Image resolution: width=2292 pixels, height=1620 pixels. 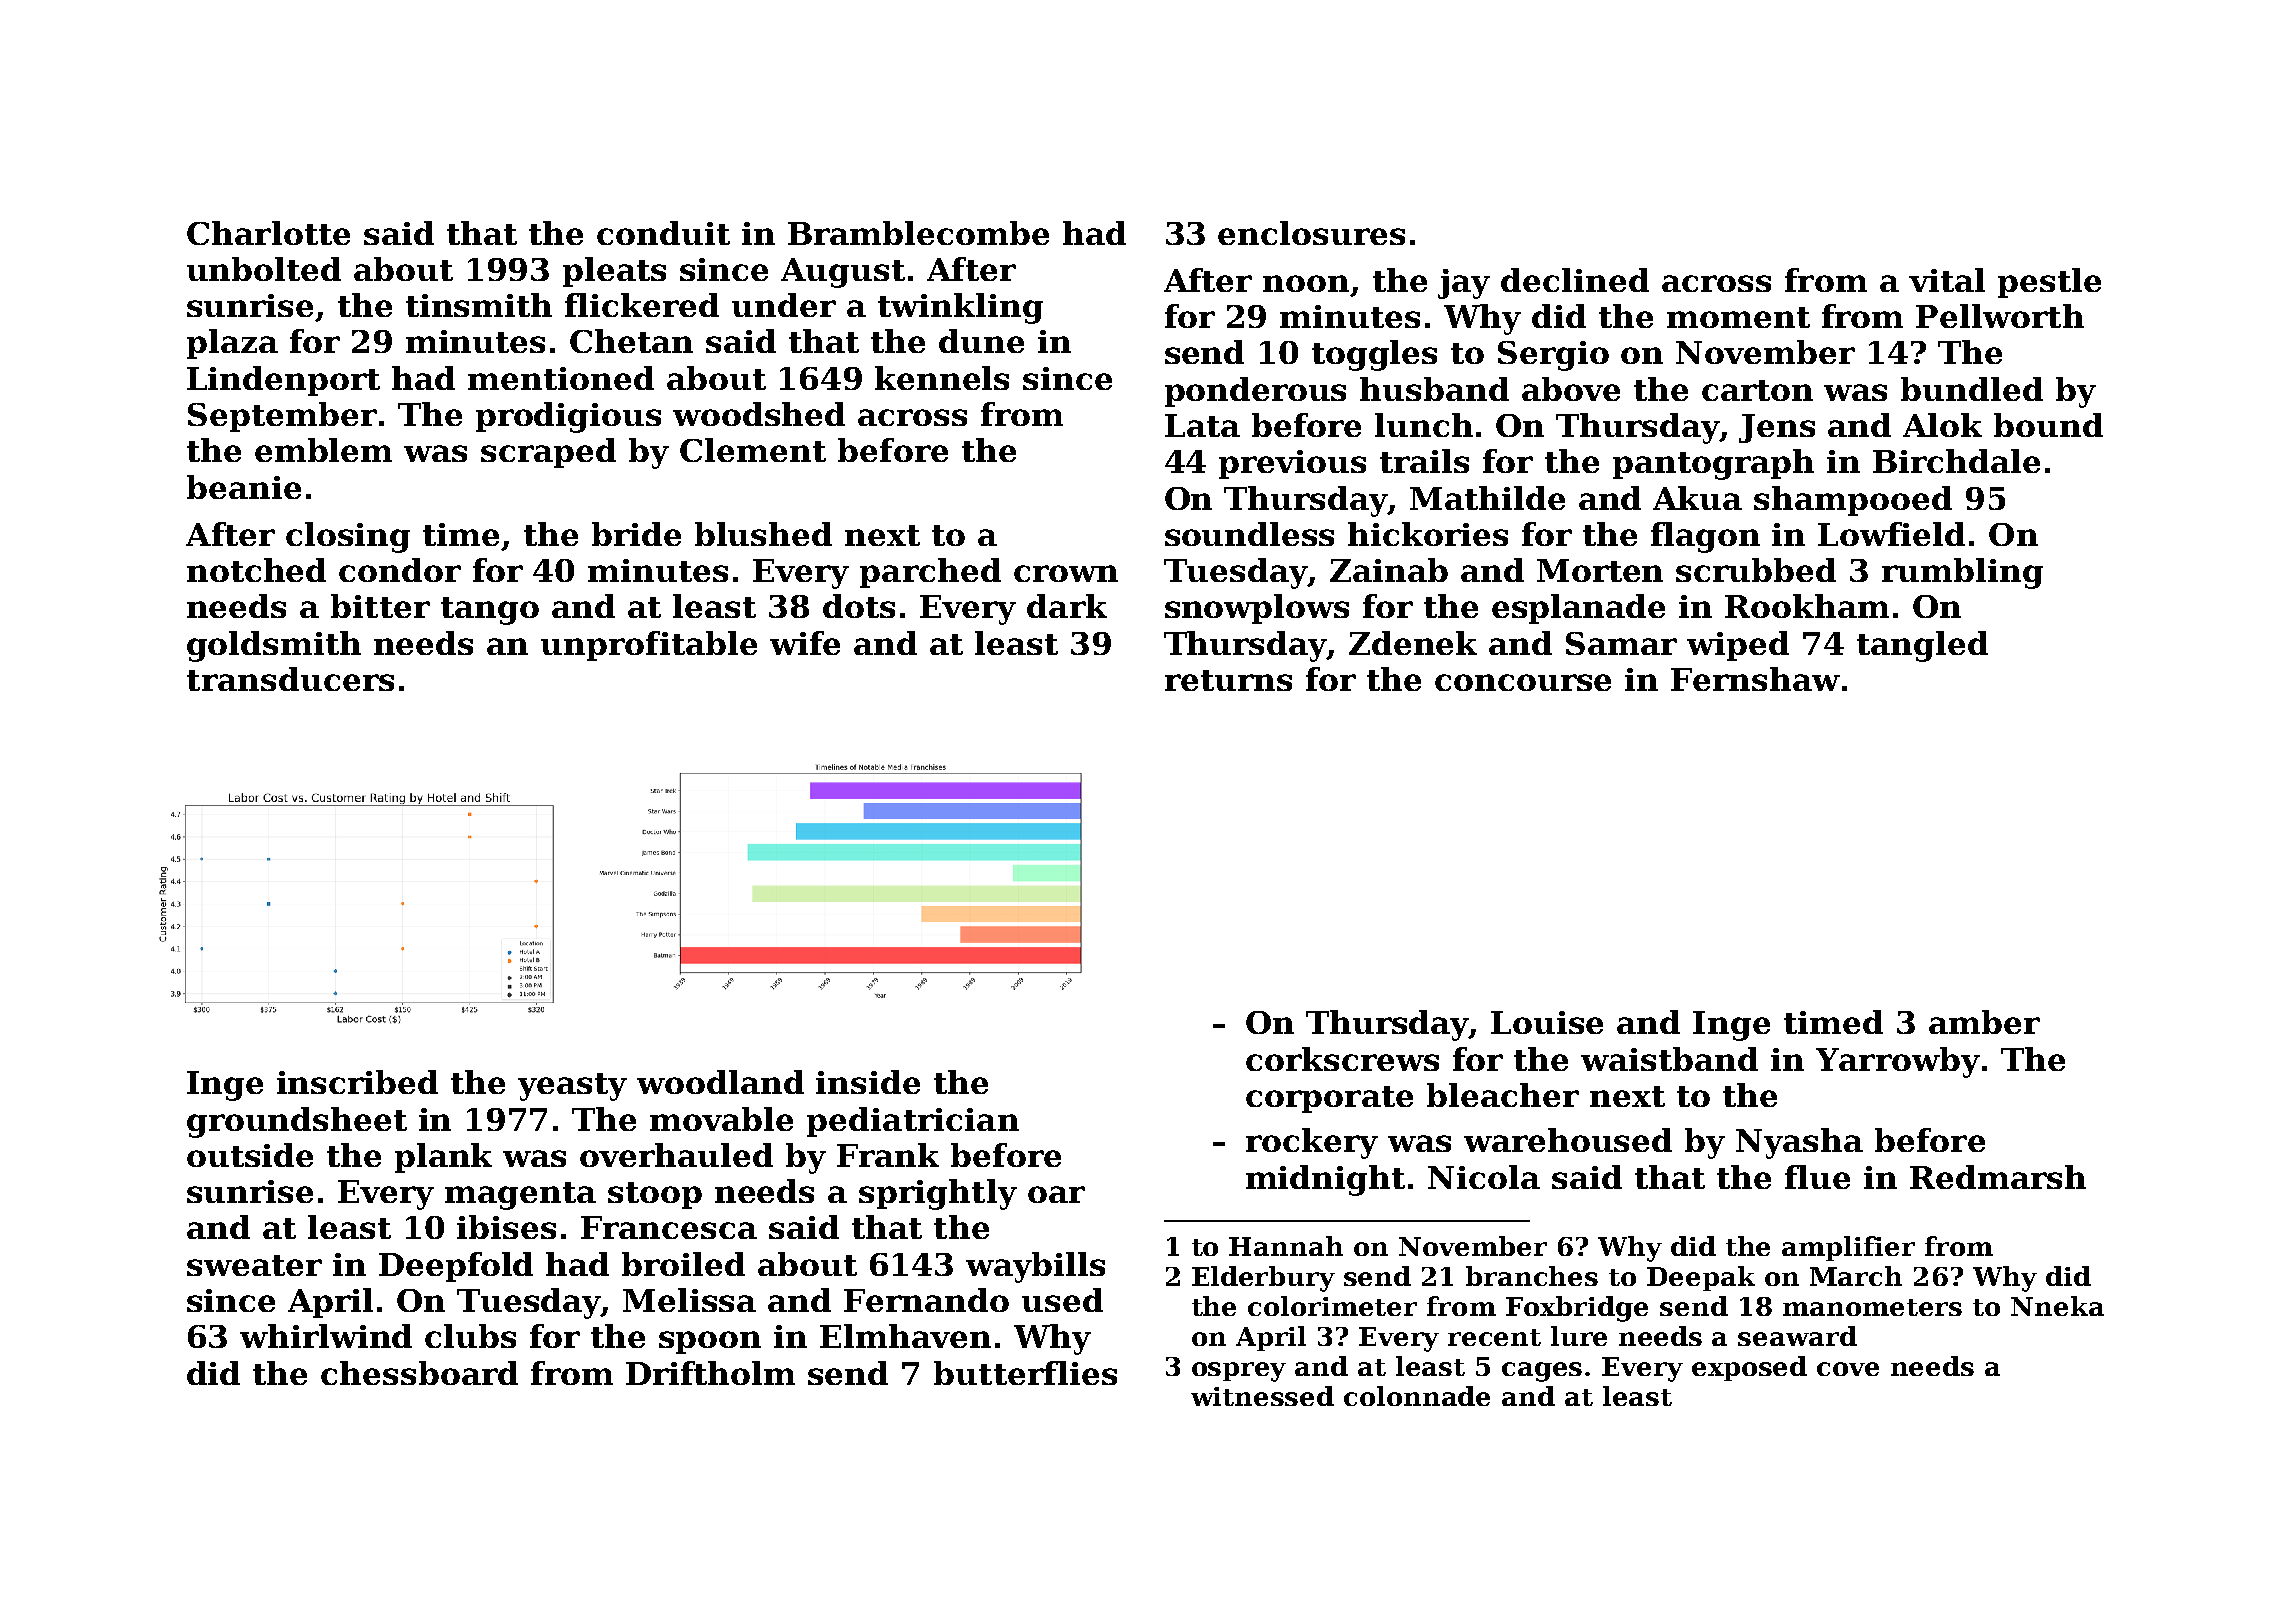 I want to click on Lowfield, so click(x=1891, y=534).
